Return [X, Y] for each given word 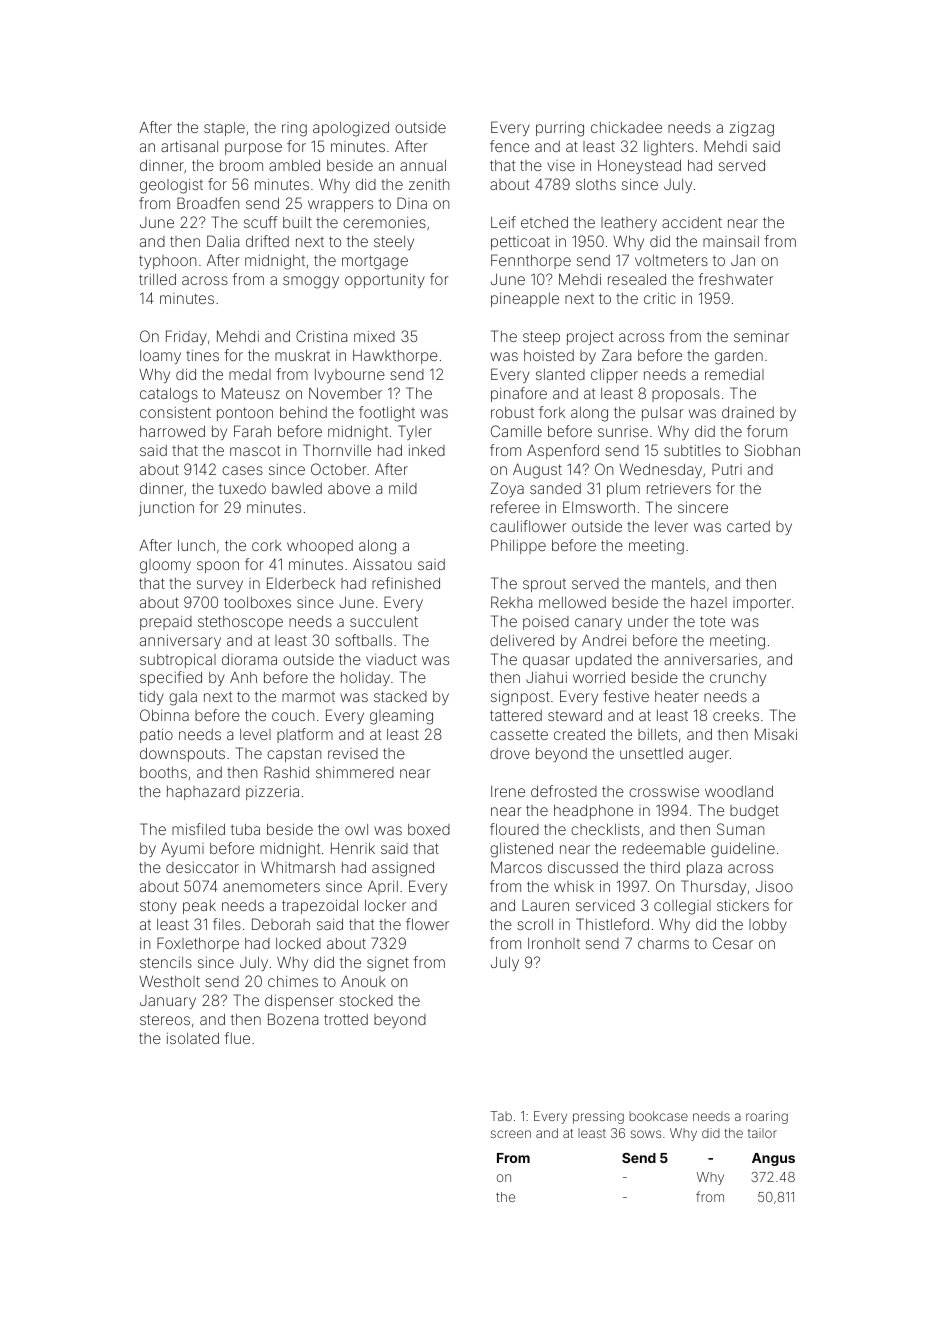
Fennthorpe [531, 261]
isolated [193, 1038]
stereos [165, 1019]
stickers [743, 905]
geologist [171, 186]
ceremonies [384, 222]
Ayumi [182, 850]
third [665, 867]
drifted [267, 241]
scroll [535, 924]
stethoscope [240, 623]
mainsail [731, 241]
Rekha [511, 602]
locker [385, 905]
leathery [629, 224]
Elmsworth [599, 507]
